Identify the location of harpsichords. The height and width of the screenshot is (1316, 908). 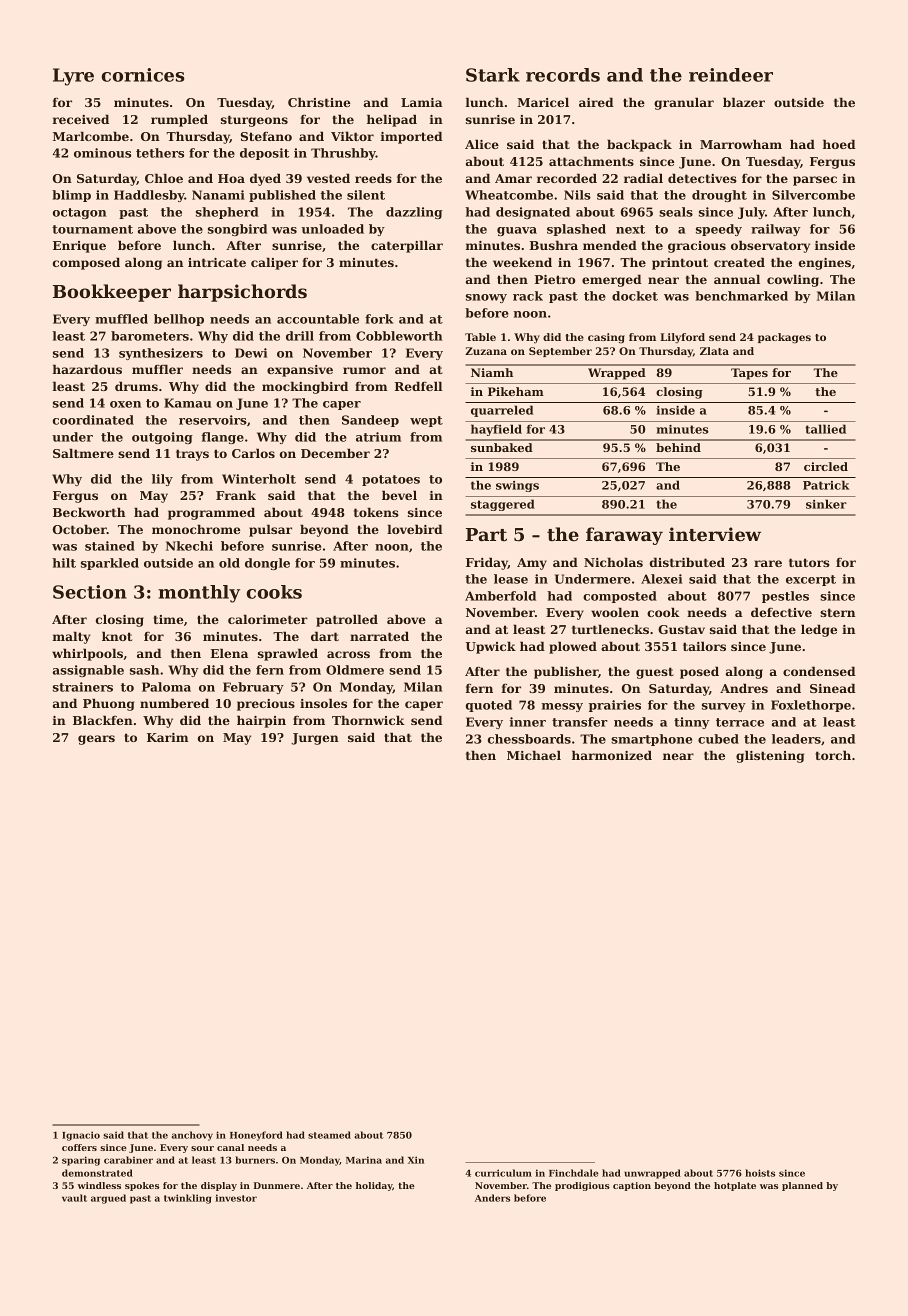
(242, 293).
